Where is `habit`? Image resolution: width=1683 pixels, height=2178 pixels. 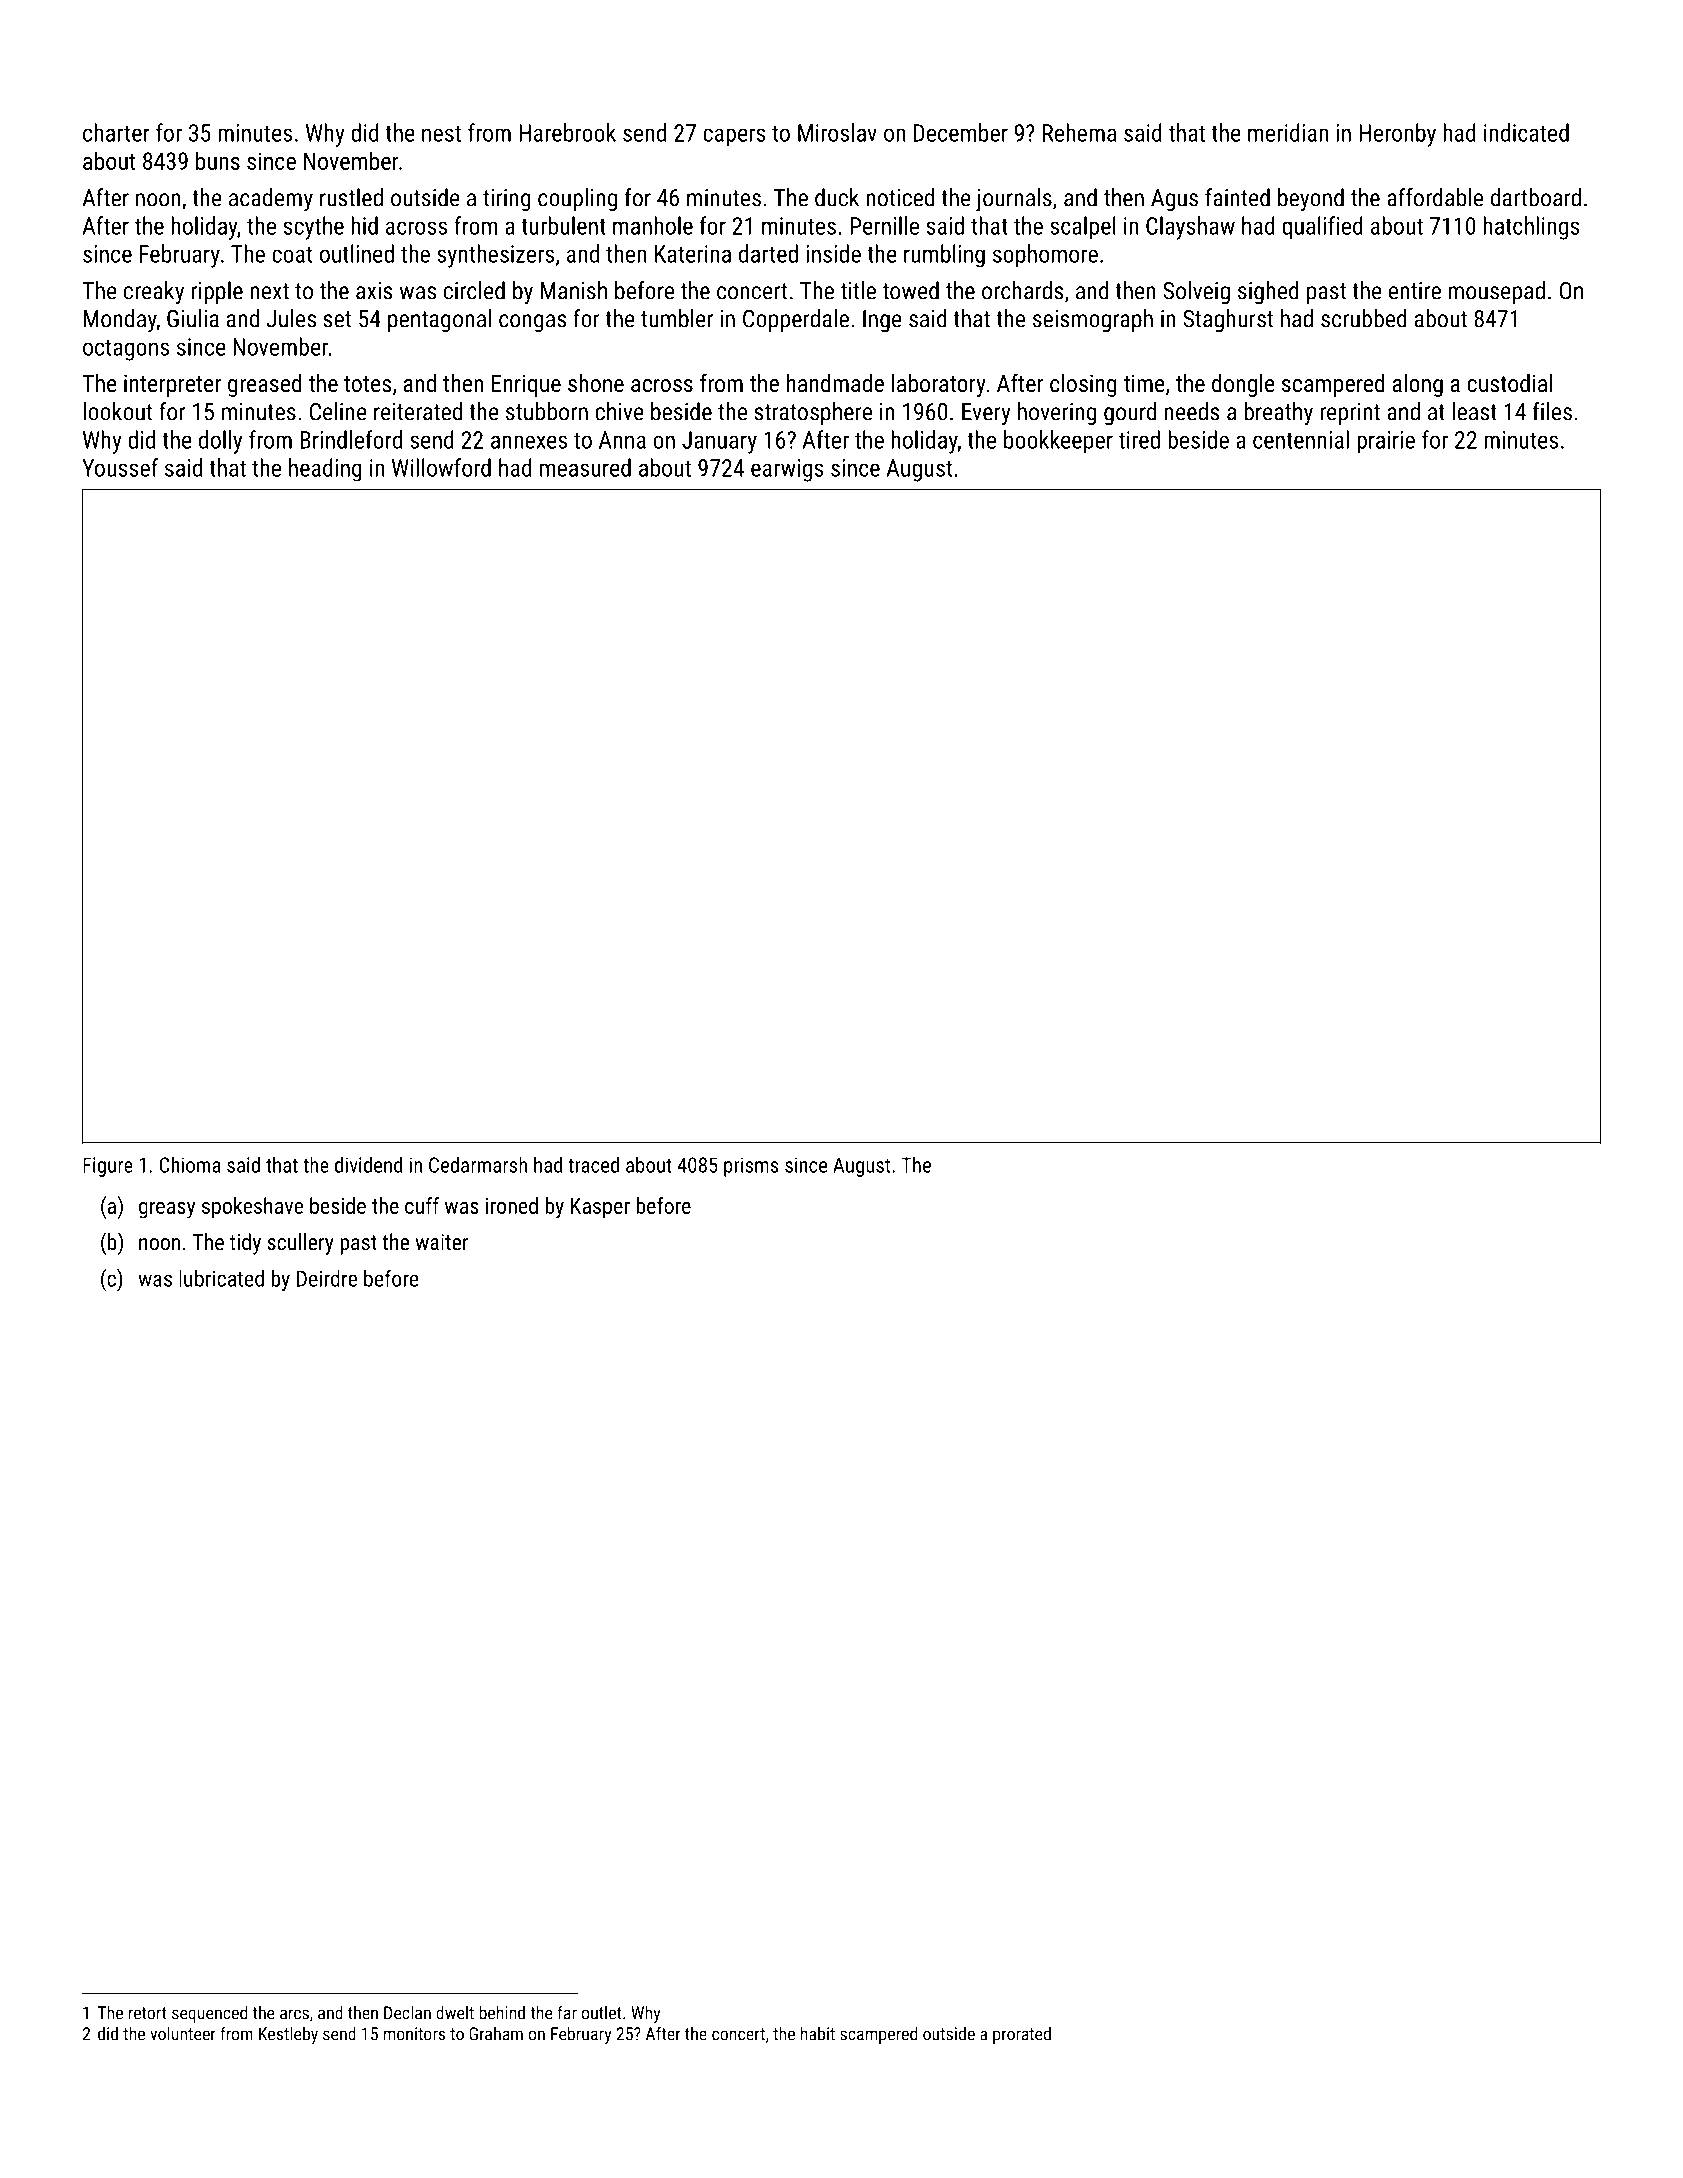 habit is located at coordinates (818, 2033).
